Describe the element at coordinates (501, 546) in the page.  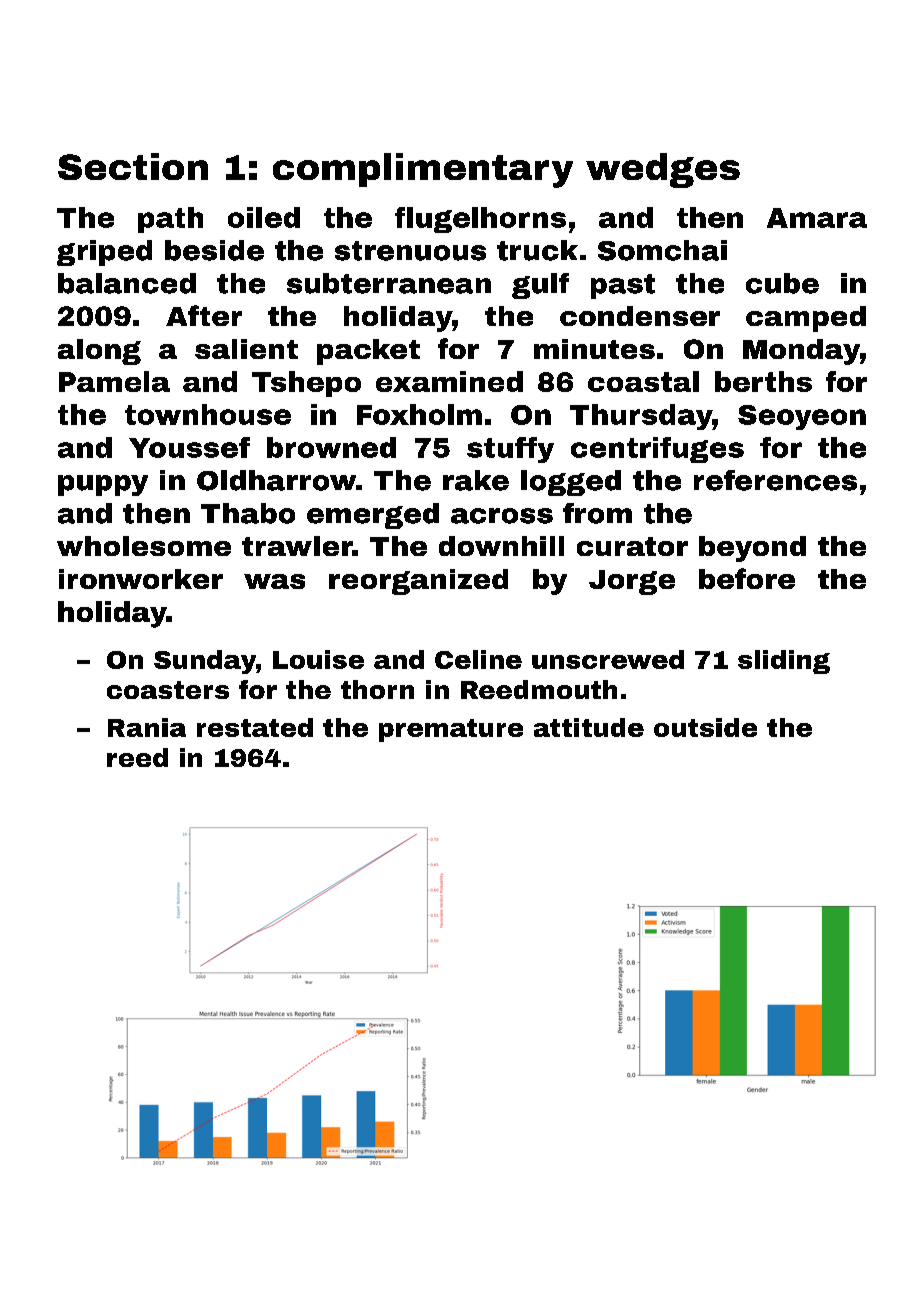
I see `downhill` at that location.
